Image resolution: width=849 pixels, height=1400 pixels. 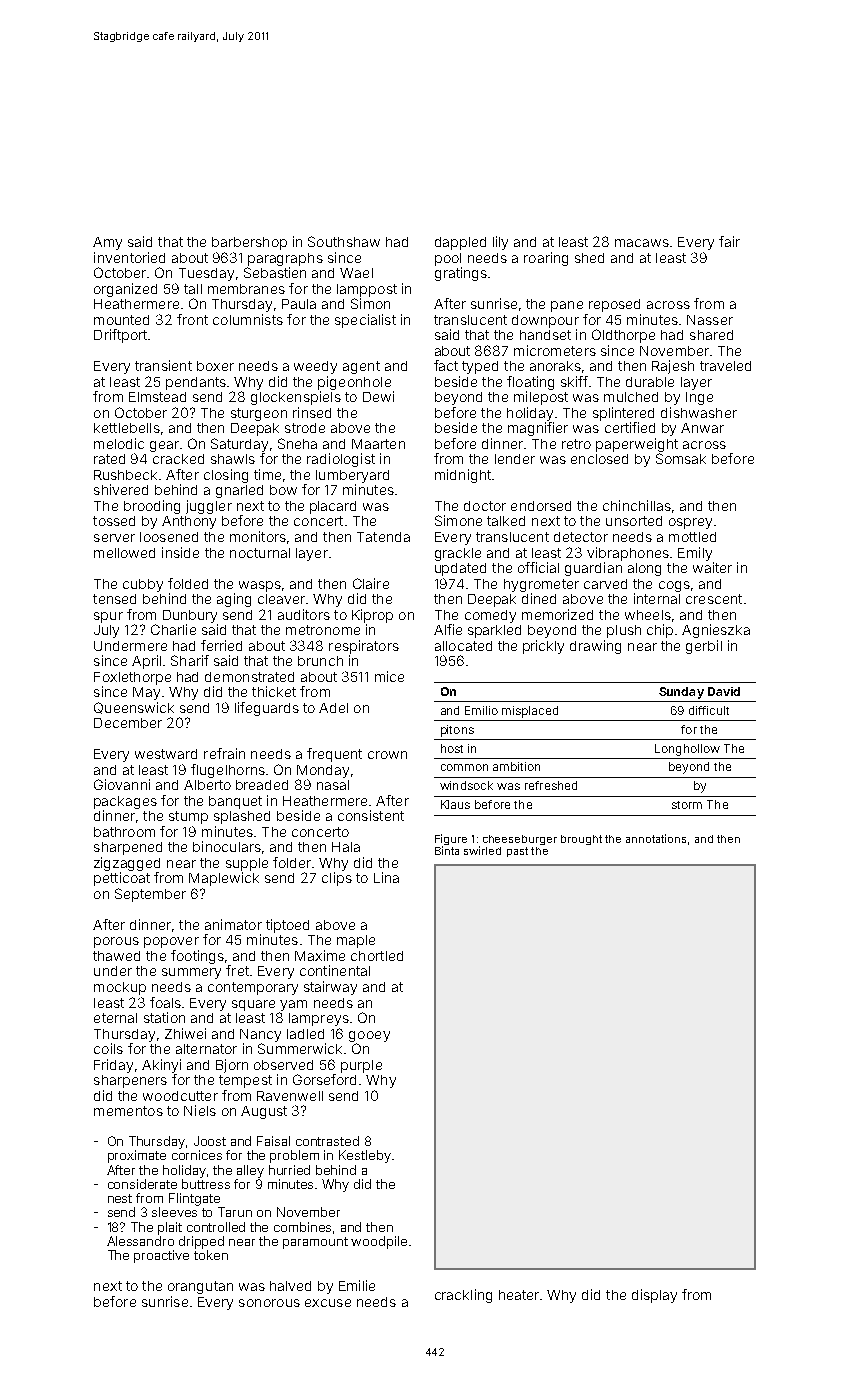 What do you see at coordinates (337, 879) in the screenshot?
I see `clips` at bounding box center [337, 879].
